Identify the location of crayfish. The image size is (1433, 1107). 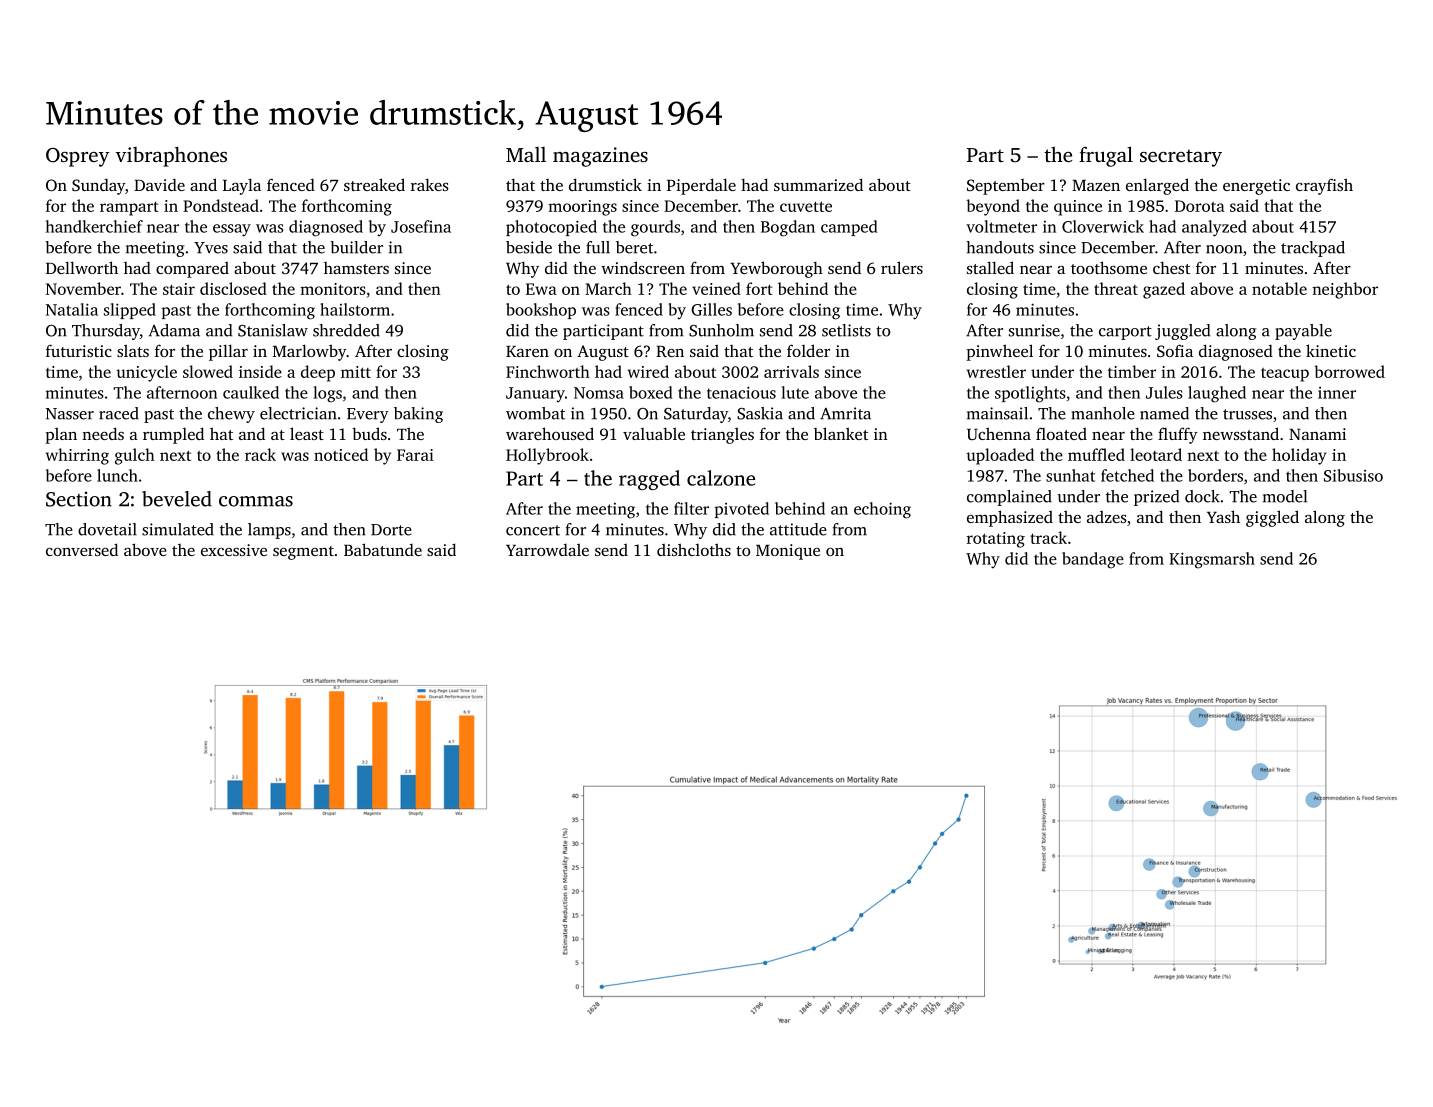
(1324, 186).
